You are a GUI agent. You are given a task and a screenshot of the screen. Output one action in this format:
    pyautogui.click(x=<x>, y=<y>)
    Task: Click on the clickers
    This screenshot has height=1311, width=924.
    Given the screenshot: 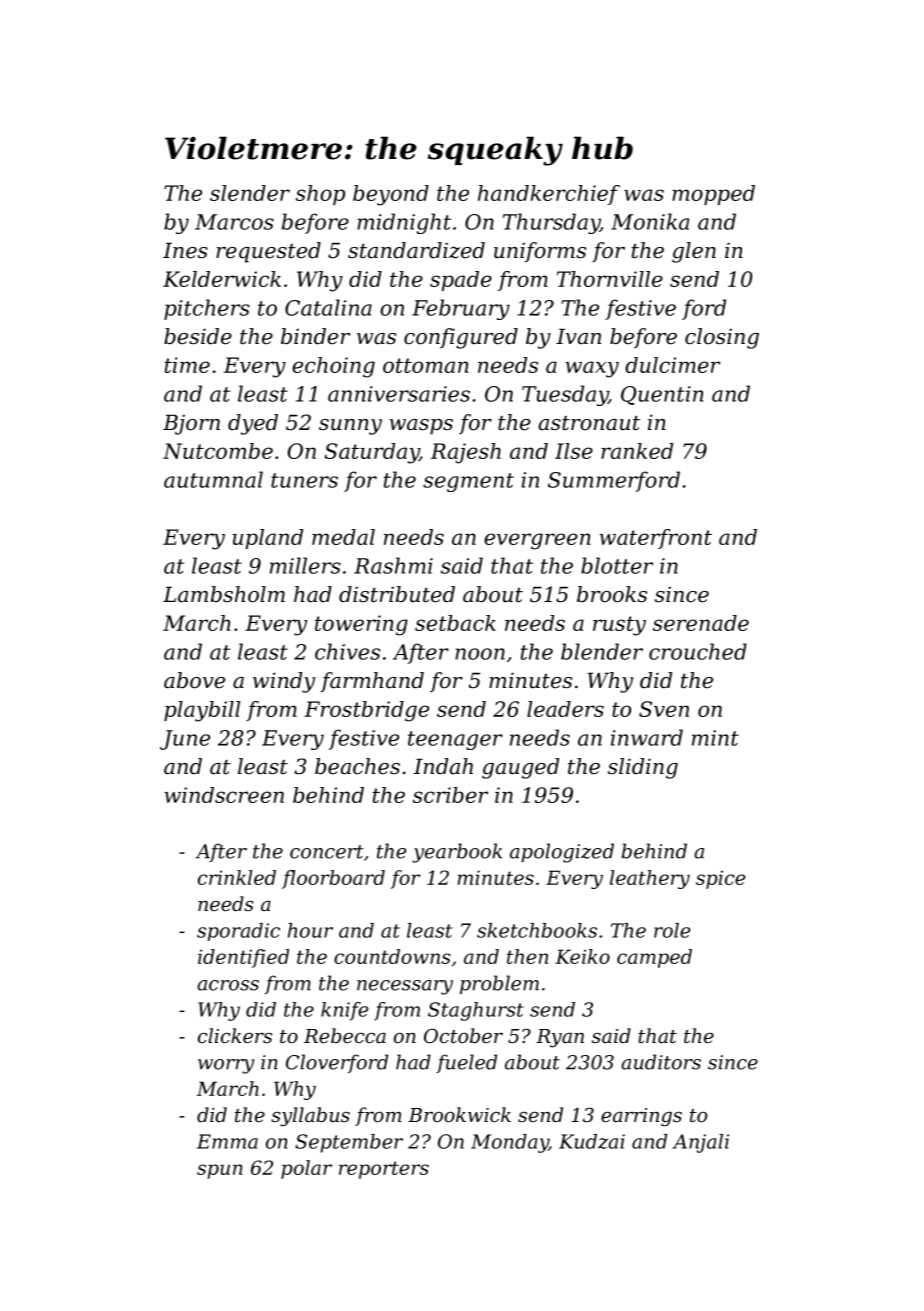 What is the action you would take?
    pyautogui.click(x=235, y=1035)
